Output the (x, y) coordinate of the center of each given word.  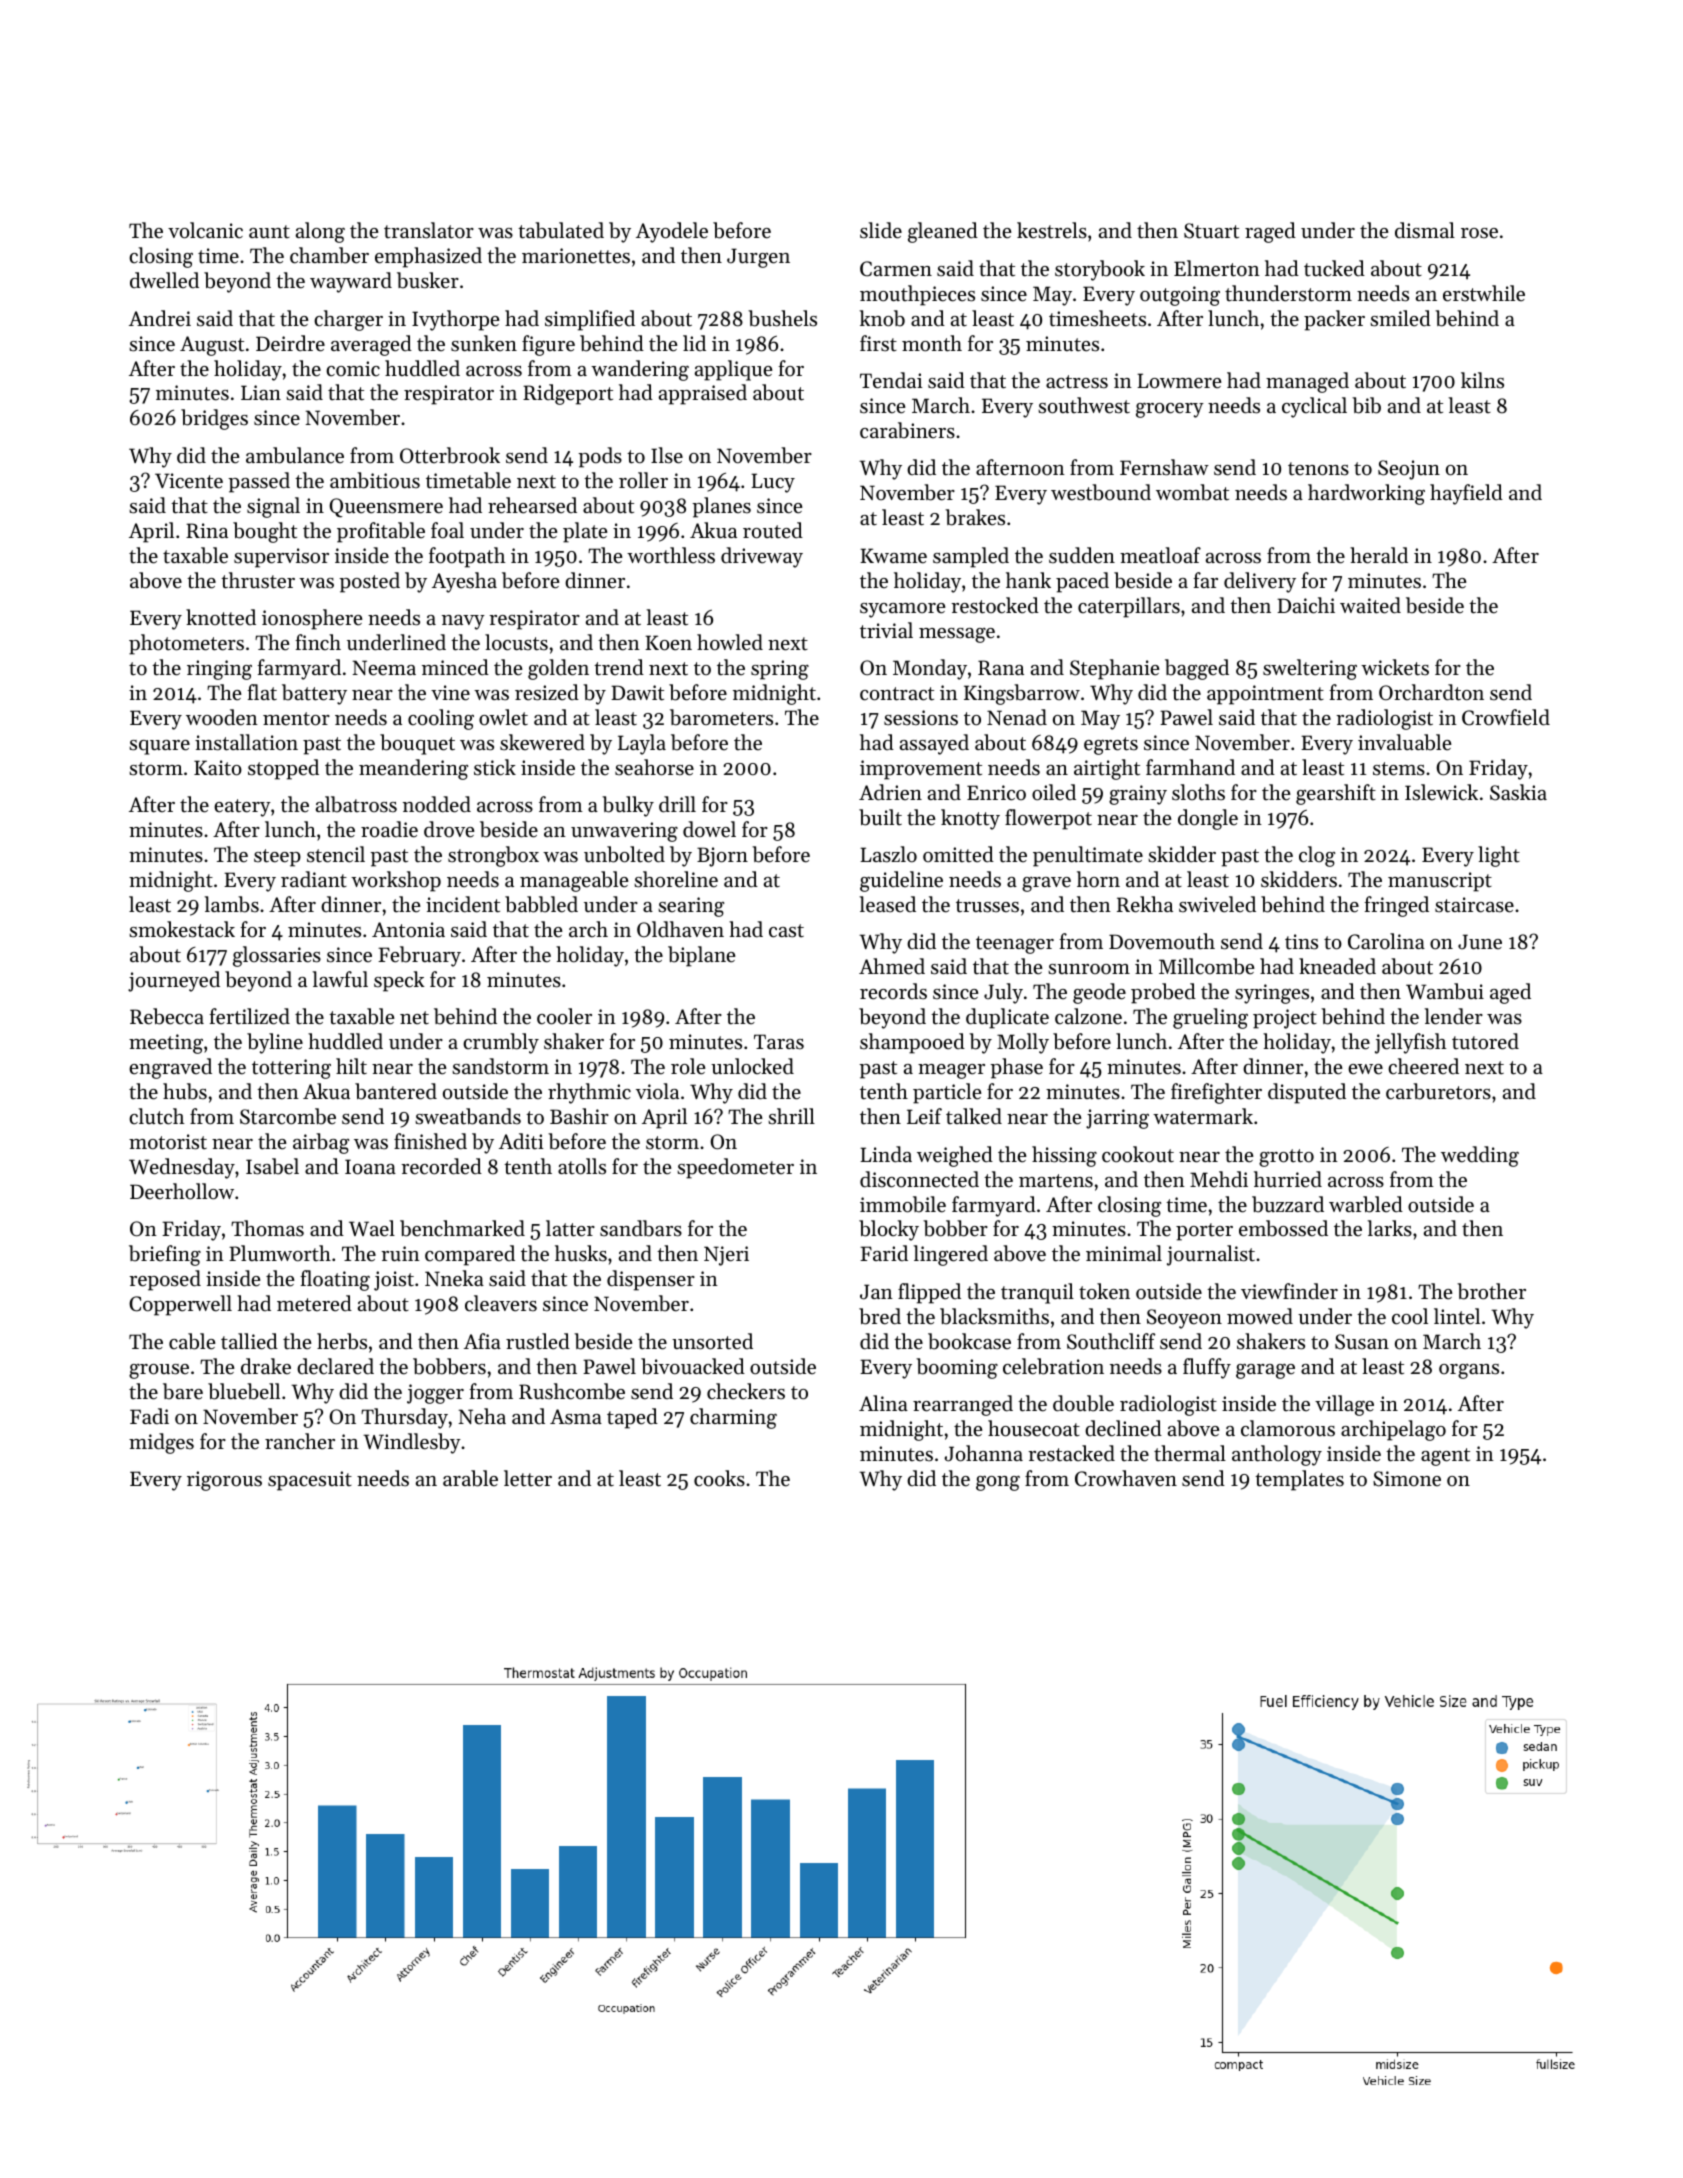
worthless (671, 555)
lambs (231, 904)
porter (1204, 1232)
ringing (219, 670)
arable (470, 1478)
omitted (958, 854)
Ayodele (672, 232)
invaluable (1404, 742)
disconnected (919, 1179)
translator (429, 230)
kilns (1482, 380)
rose (1479, 233)
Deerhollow (182, 1191)
